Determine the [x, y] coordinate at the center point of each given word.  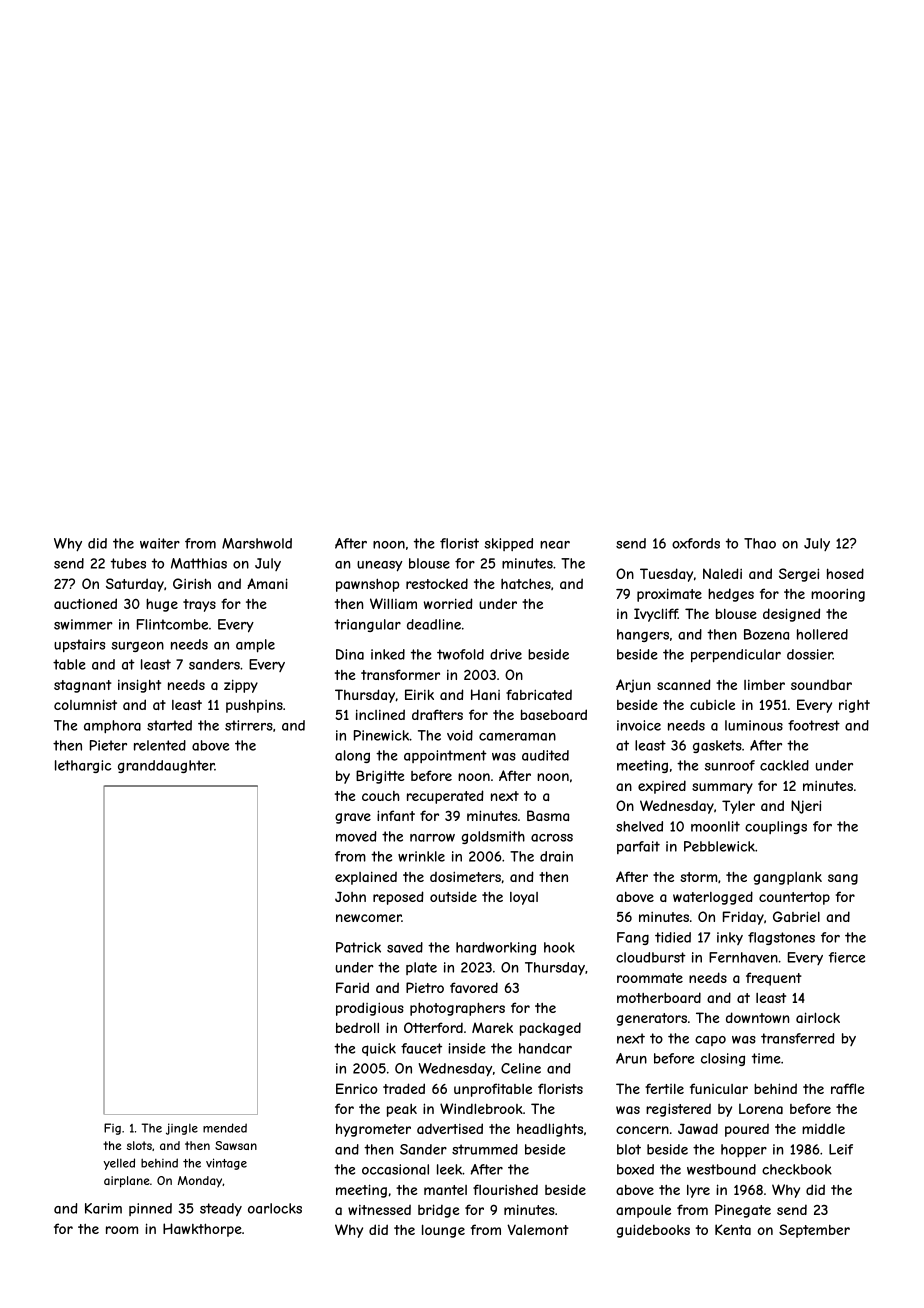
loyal [524, 898]
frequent [774, 979]
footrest [814, 725]
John [350, 896]
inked [388, 654]
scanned [684, 684]
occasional [395, 1169]
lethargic [83, 766]
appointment [445, 756]
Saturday [135, 585]
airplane [127, 1182]
